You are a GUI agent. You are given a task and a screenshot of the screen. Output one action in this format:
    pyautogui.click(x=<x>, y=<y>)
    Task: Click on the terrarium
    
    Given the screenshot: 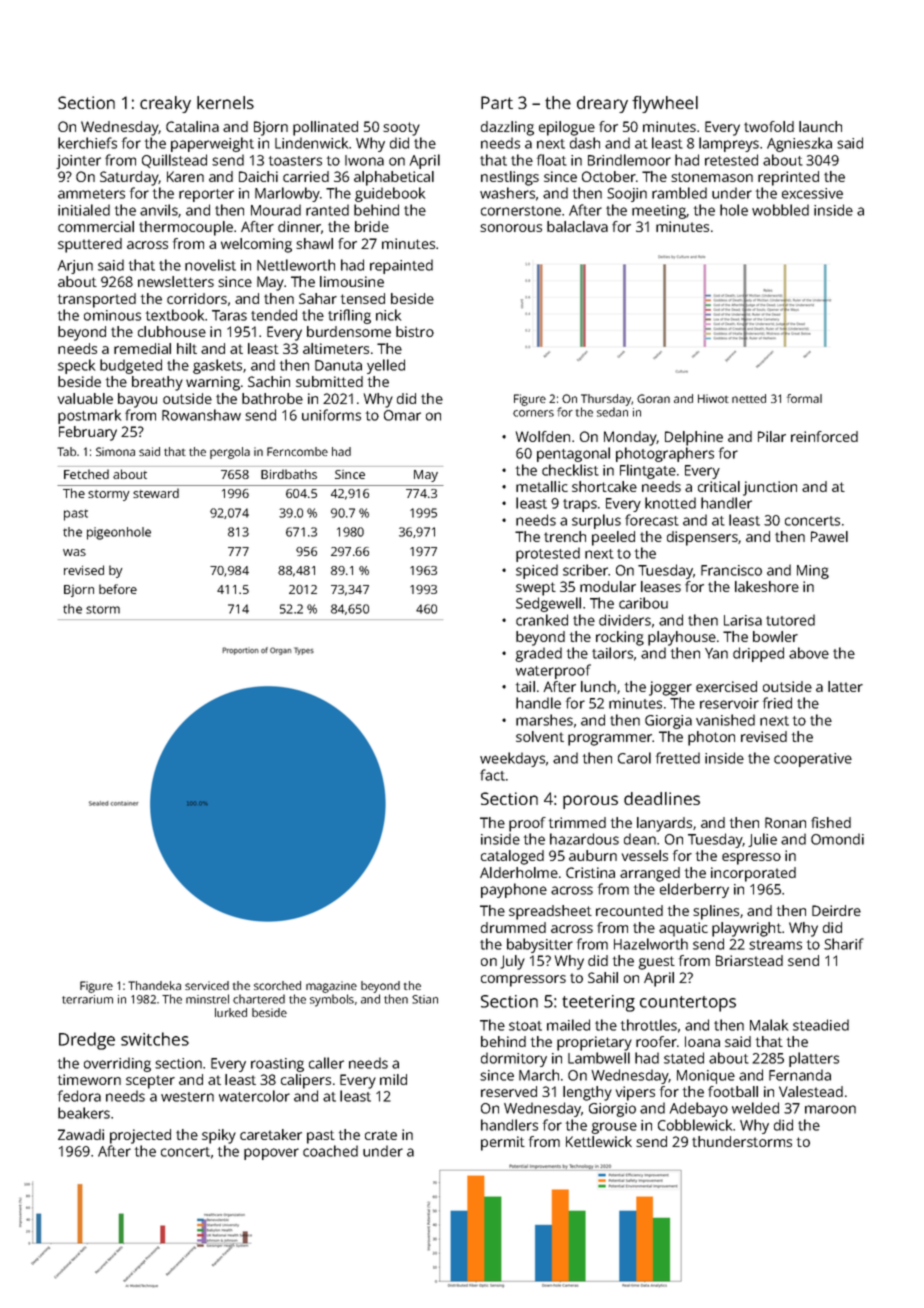 What is the action you would take?
    pyautogui.click(x=87, y=999)
